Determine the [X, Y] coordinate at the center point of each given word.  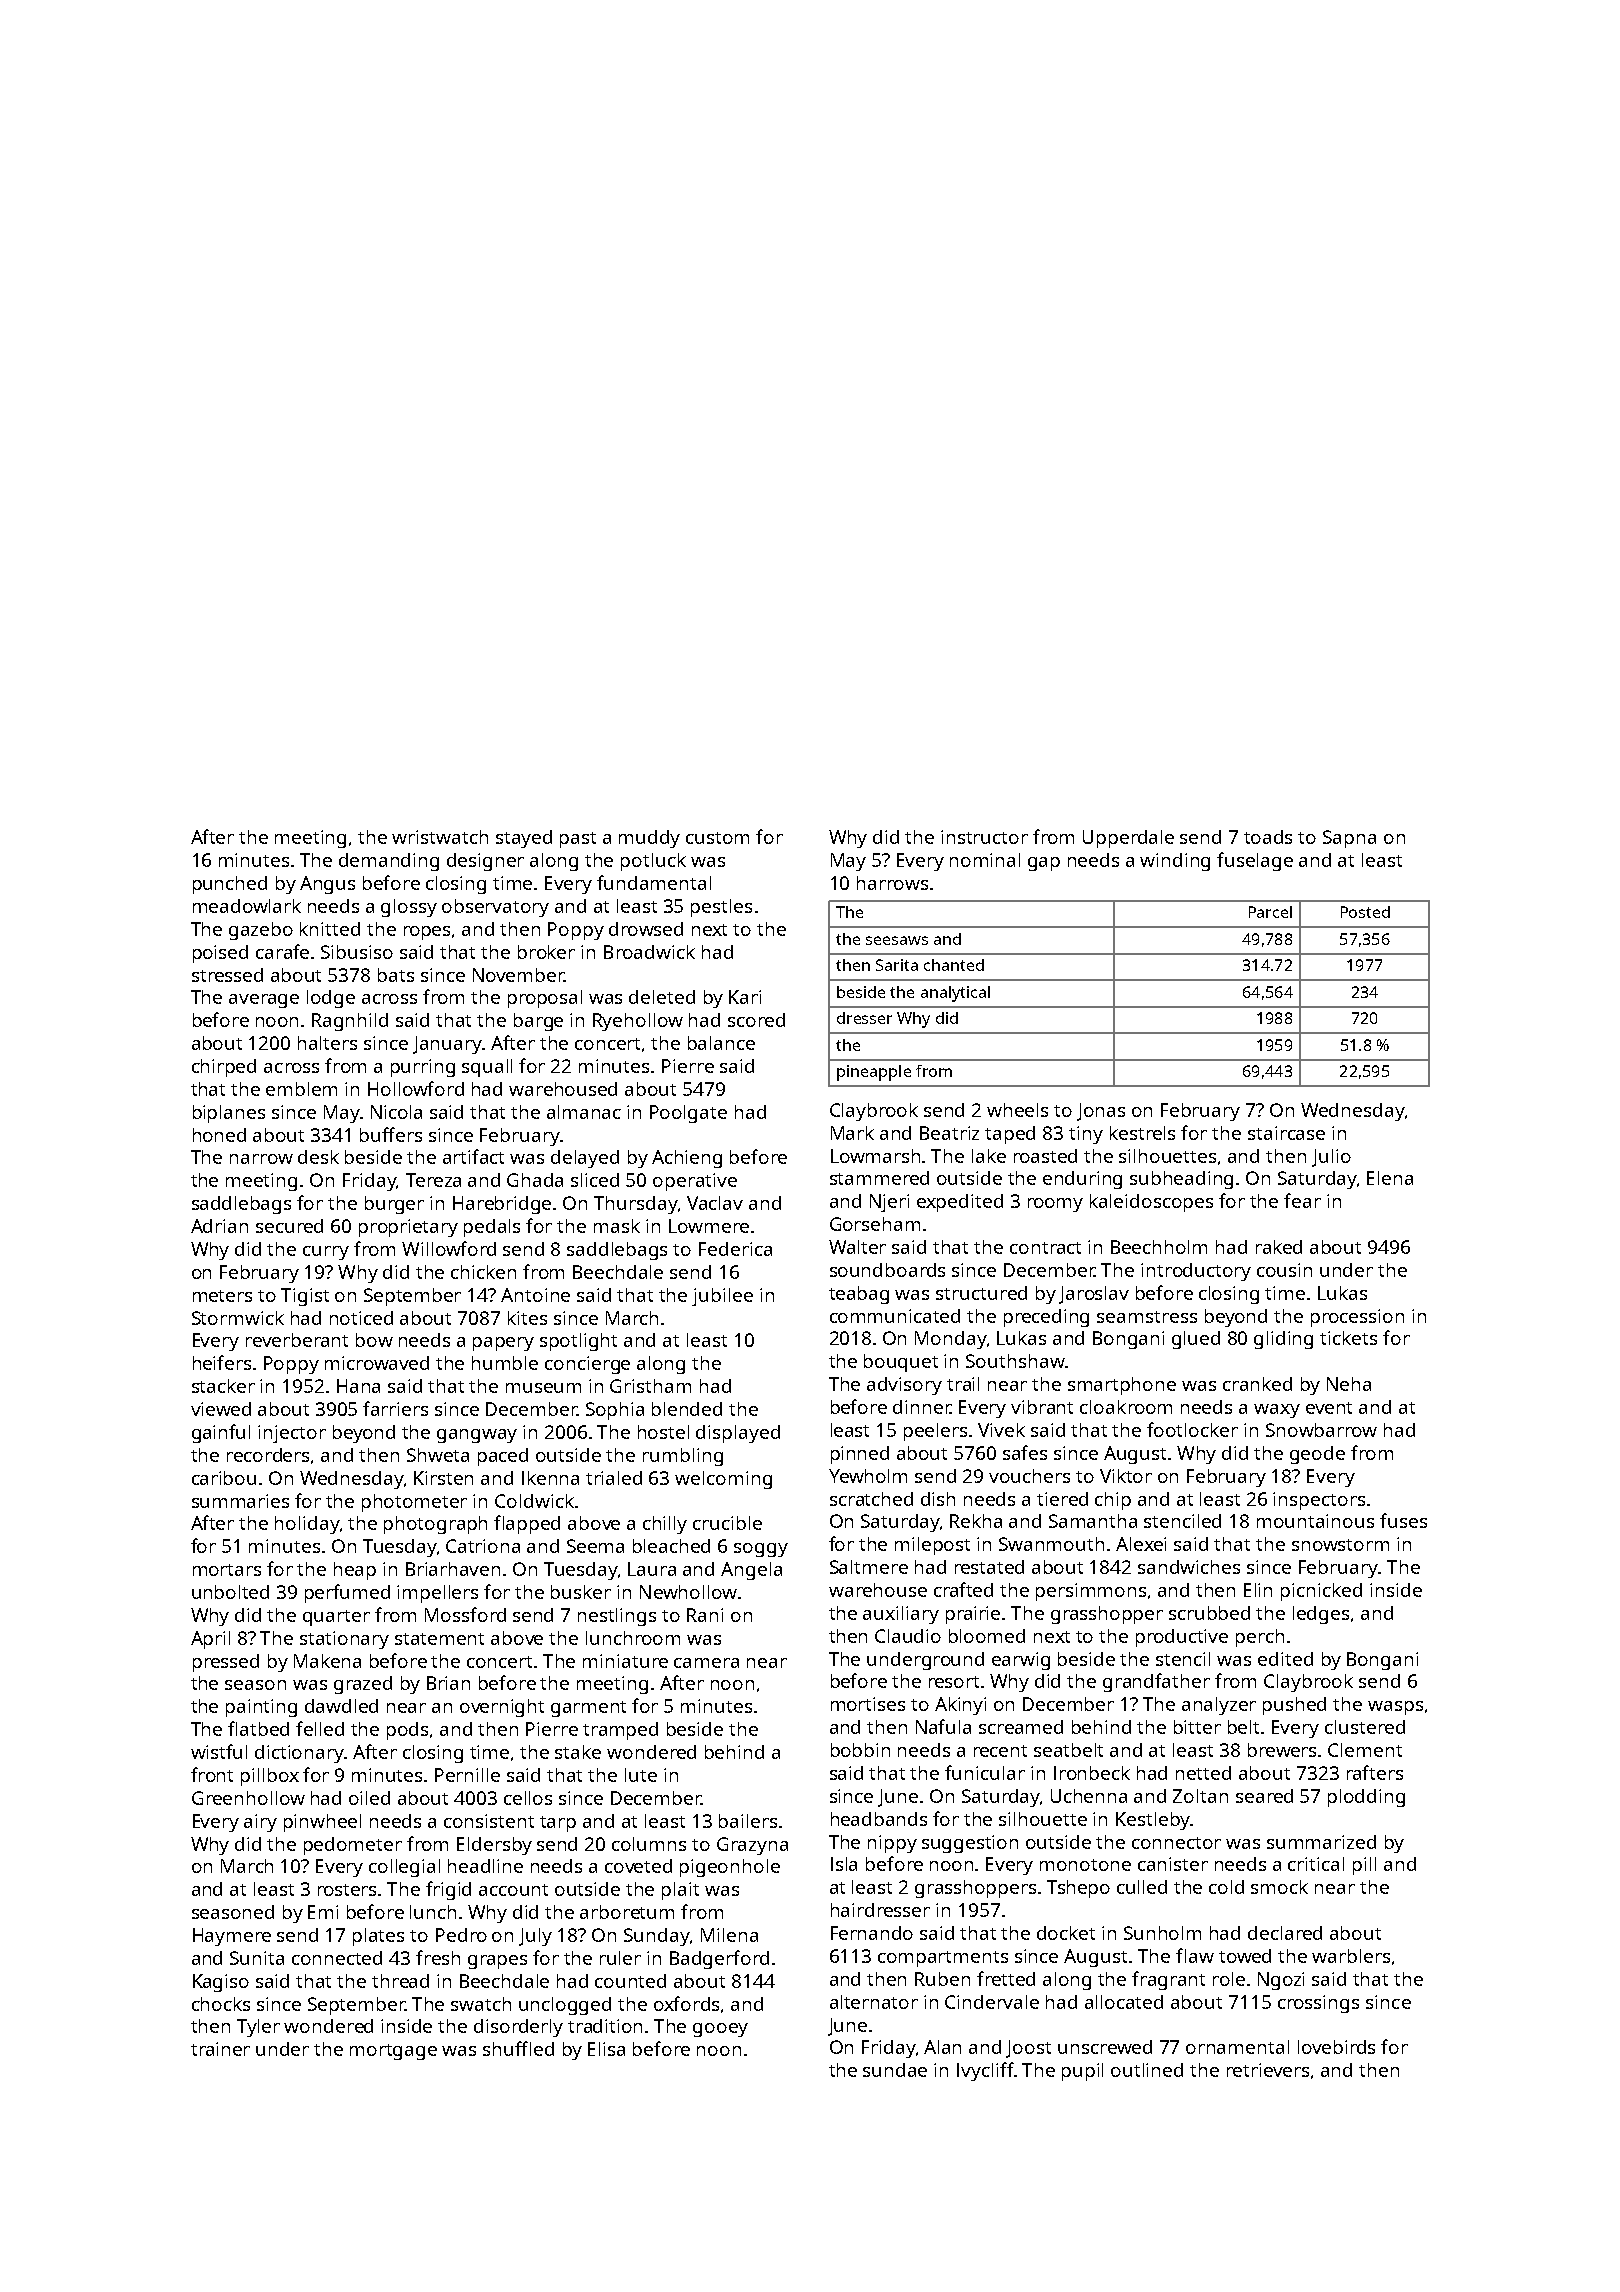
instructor [984, 837]
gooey [720, 2030]
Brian [448, 1683]
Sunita [257, 1958]
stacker [223, 1386]
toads [1268, 837]
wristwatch [440, 837]
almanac [584, 1112]
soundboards [887, 1270]
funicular [985, 1772]
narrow [261, 1159]
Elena [1390, 1178]
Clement [1365, 1750]
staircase [1286, 1133]
